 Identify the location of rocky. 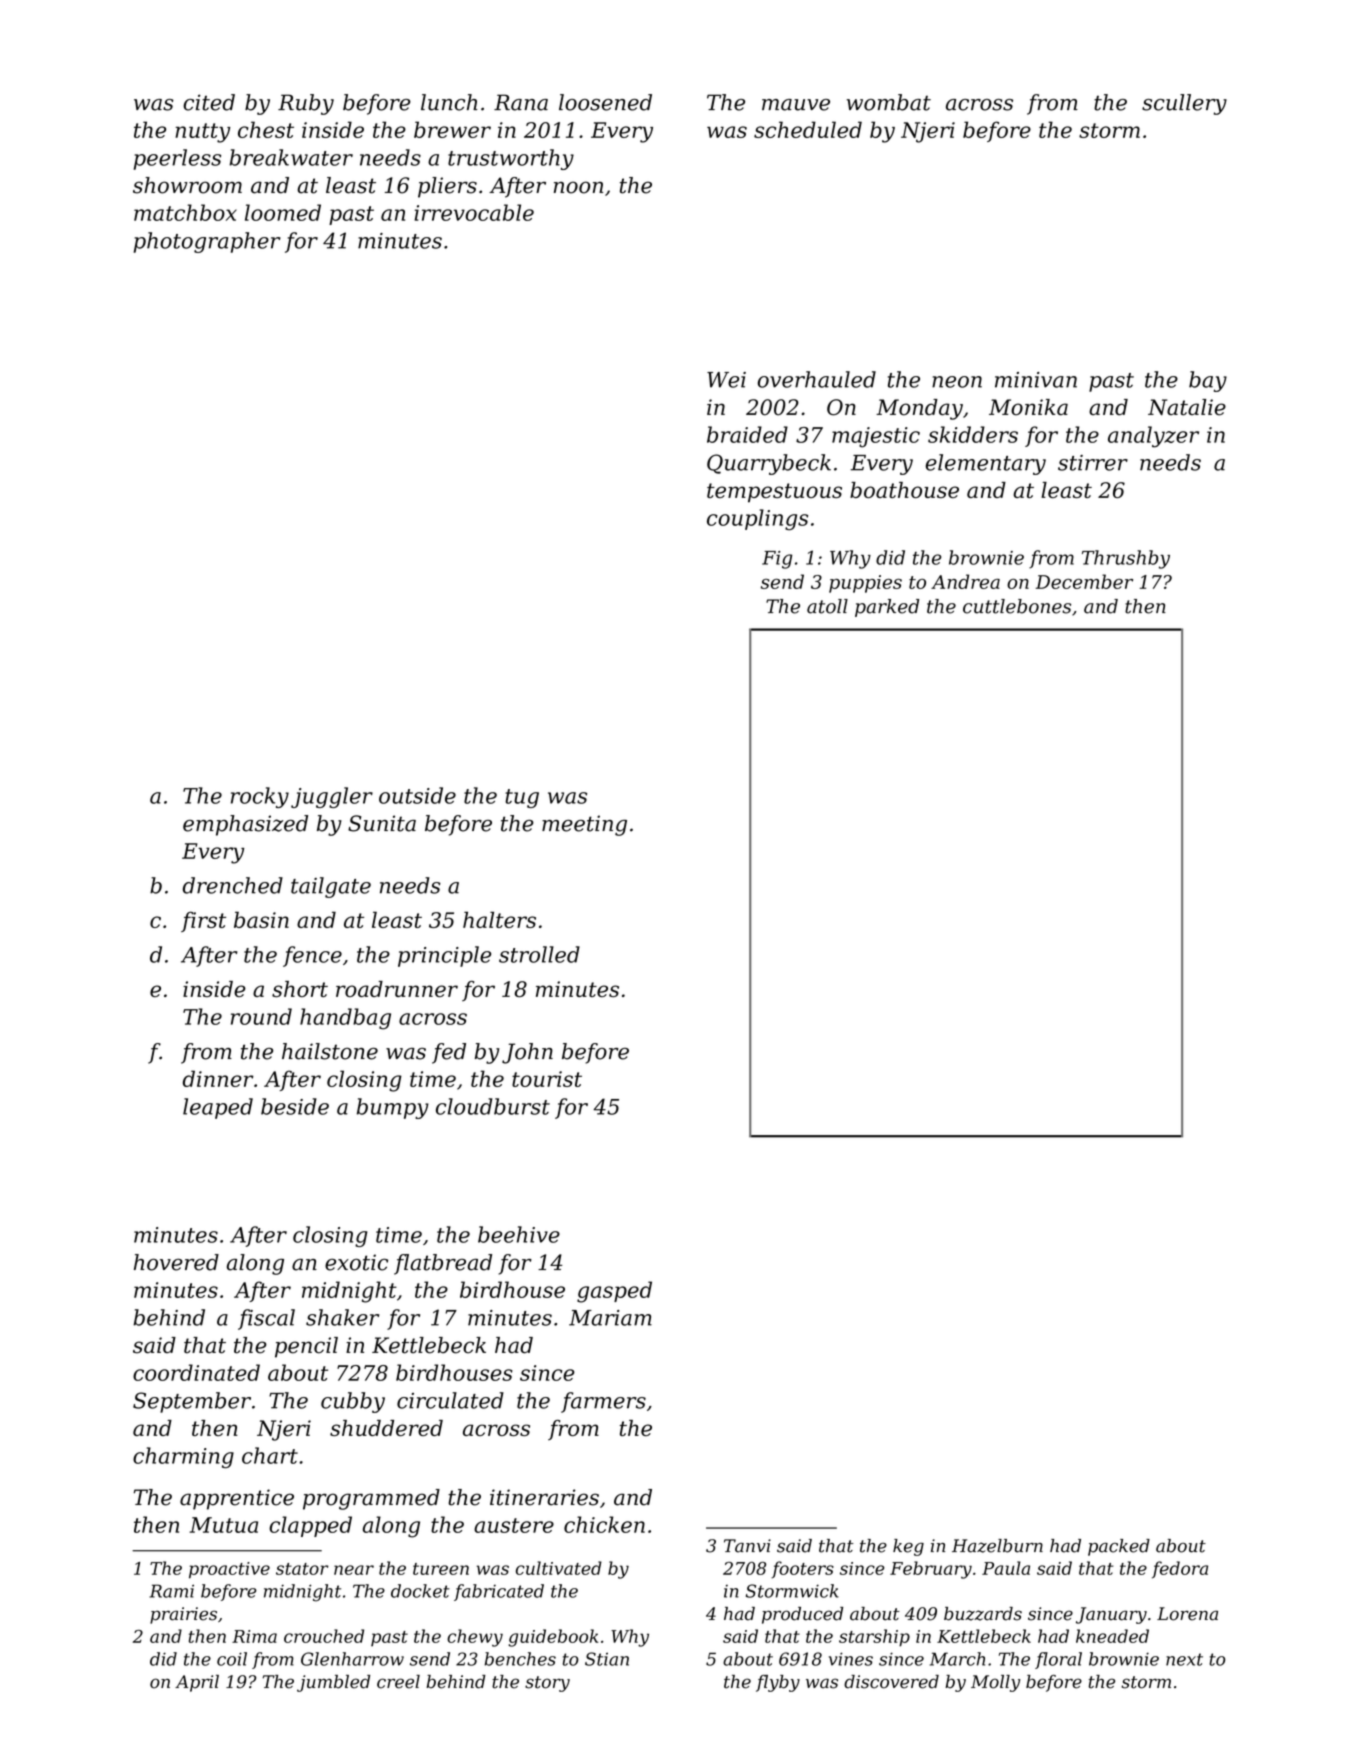
(260, 797).
